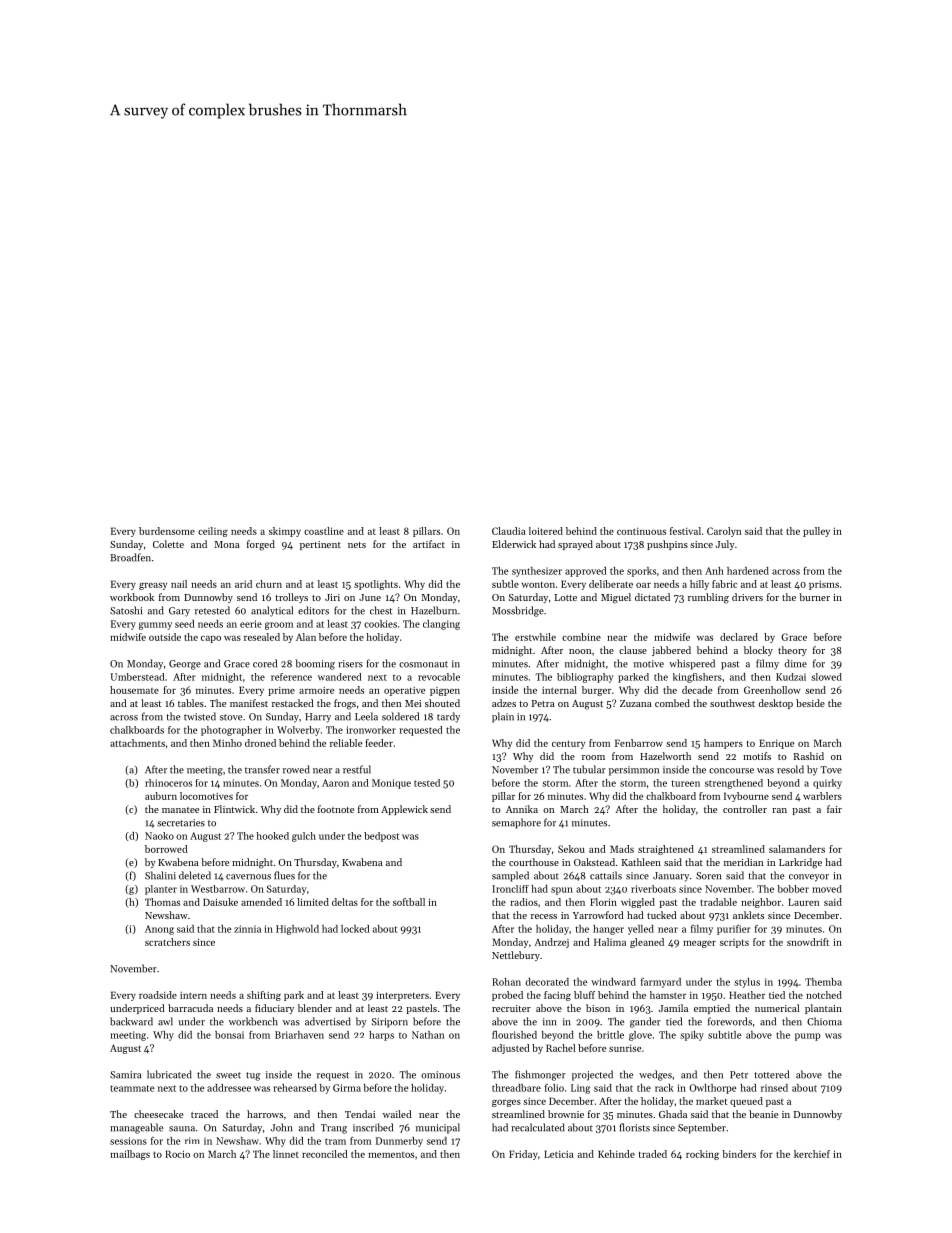  Describe the element at coordinates (195, 875) in the screenshot. I see `deleted` at that location.
